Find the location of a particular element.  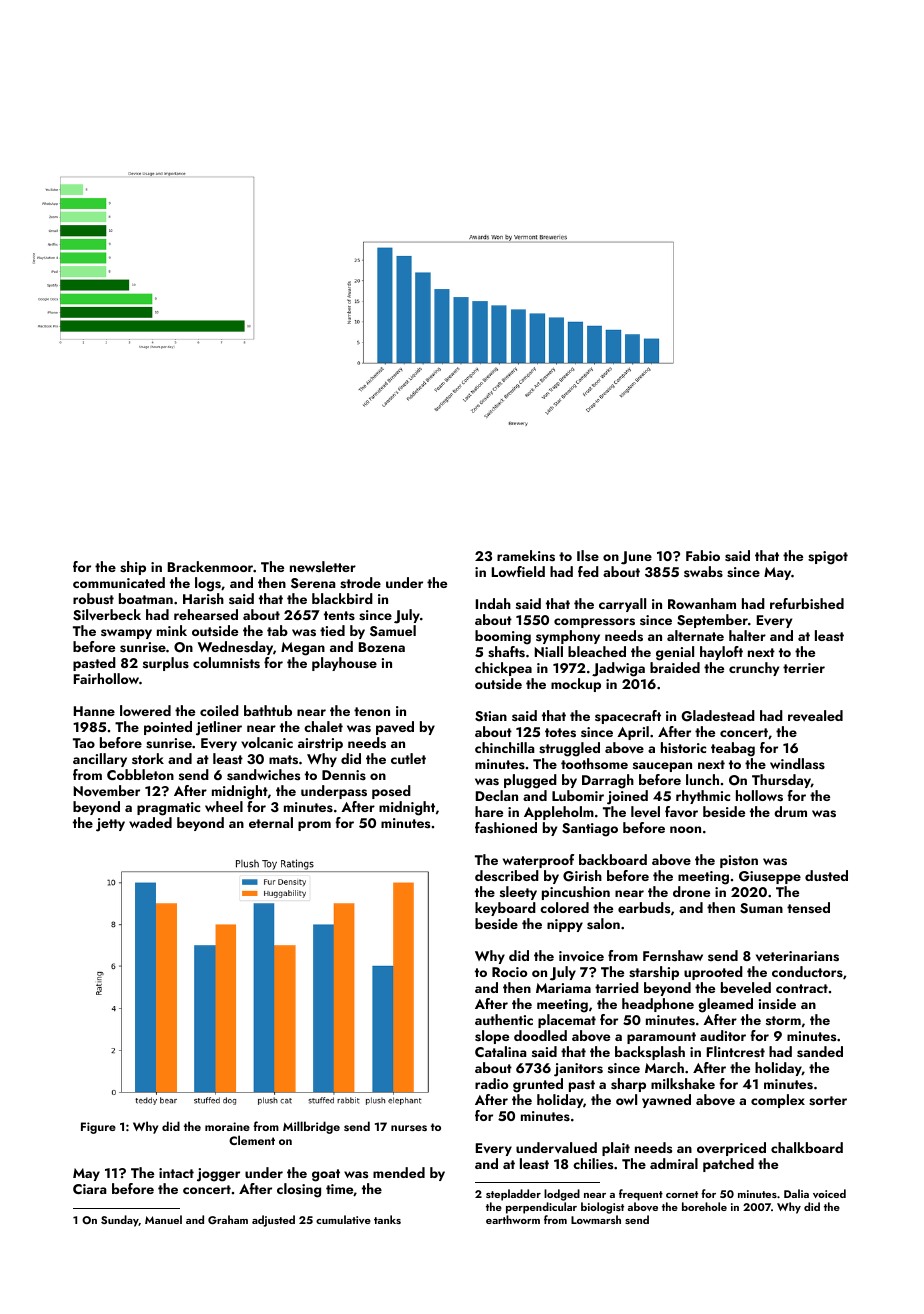

newsletter is located at coordinates (323, 566).
